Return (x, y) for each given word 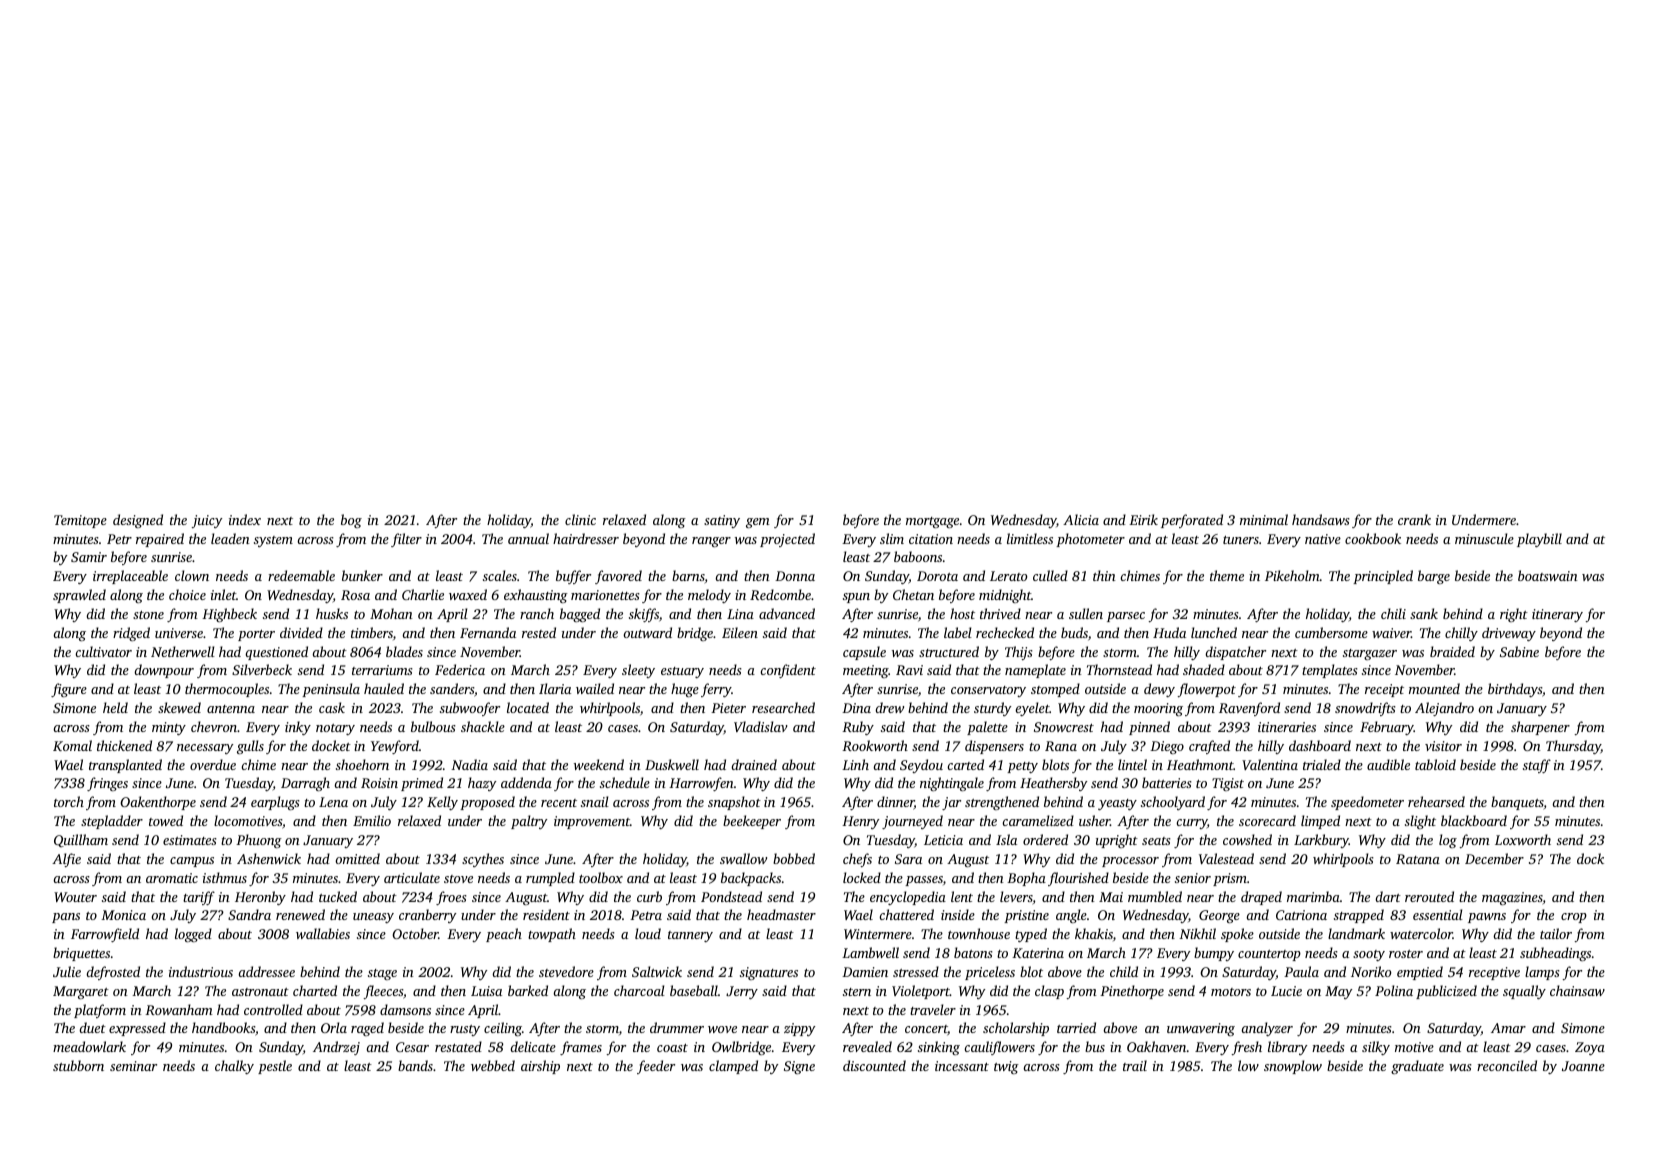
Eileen (740, 632)
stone (148, 615)
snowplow (1293, 1067)
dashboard (1320, 745)
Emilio (372, 820)
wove (722, 1029)
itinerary (1557, 615)
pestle (275, 1067)
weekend (599, 764)
